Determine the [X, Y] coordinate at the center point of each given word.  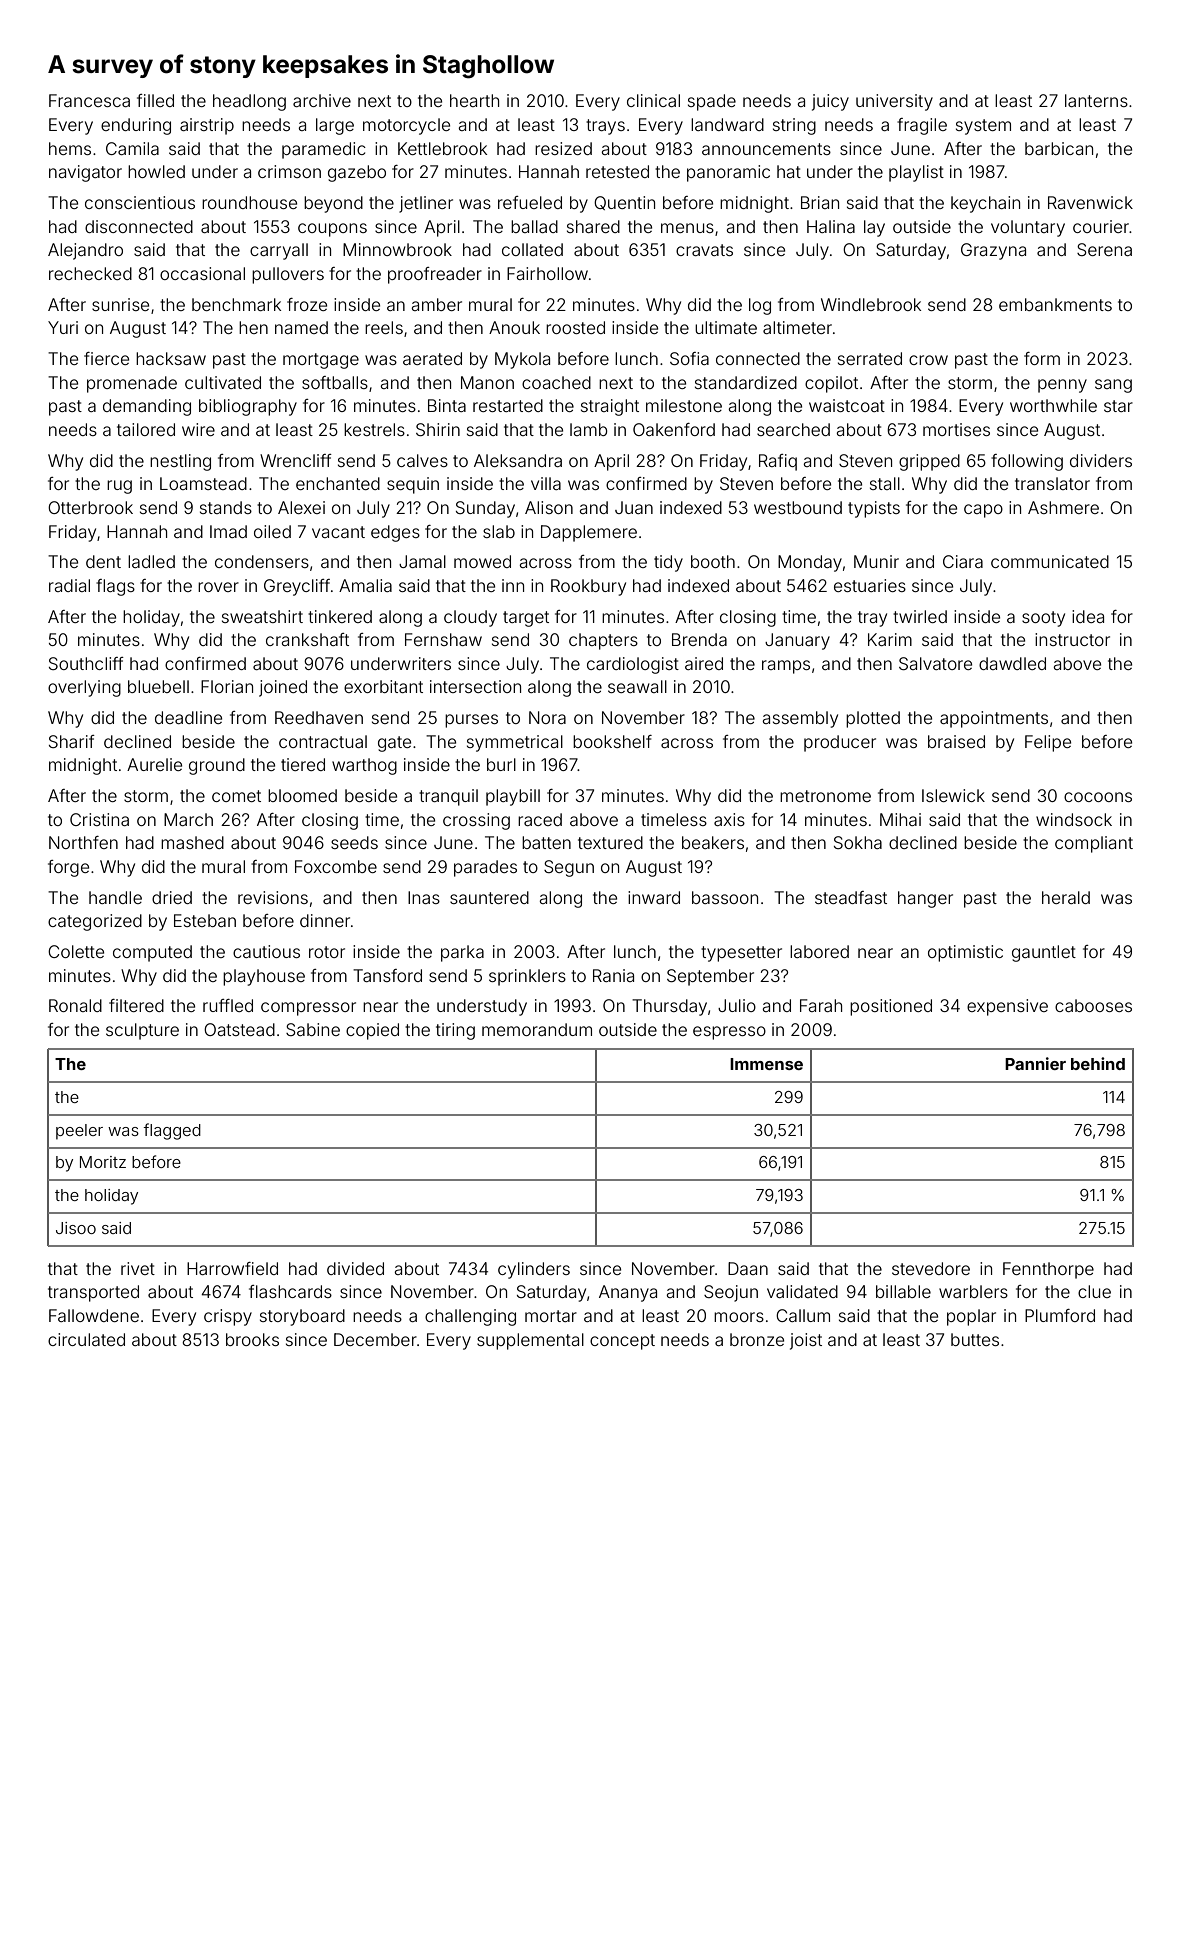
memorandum [537, 1029]
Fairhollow [547, 273]
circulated [86, 1339]
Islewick [953, 795]
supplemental [530, 1341]
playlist [916, 173]
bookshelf [612, 741]
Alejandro [85, 251]
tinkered [340, 616]
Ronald [75, 1005]
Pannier [1035, 1063]
